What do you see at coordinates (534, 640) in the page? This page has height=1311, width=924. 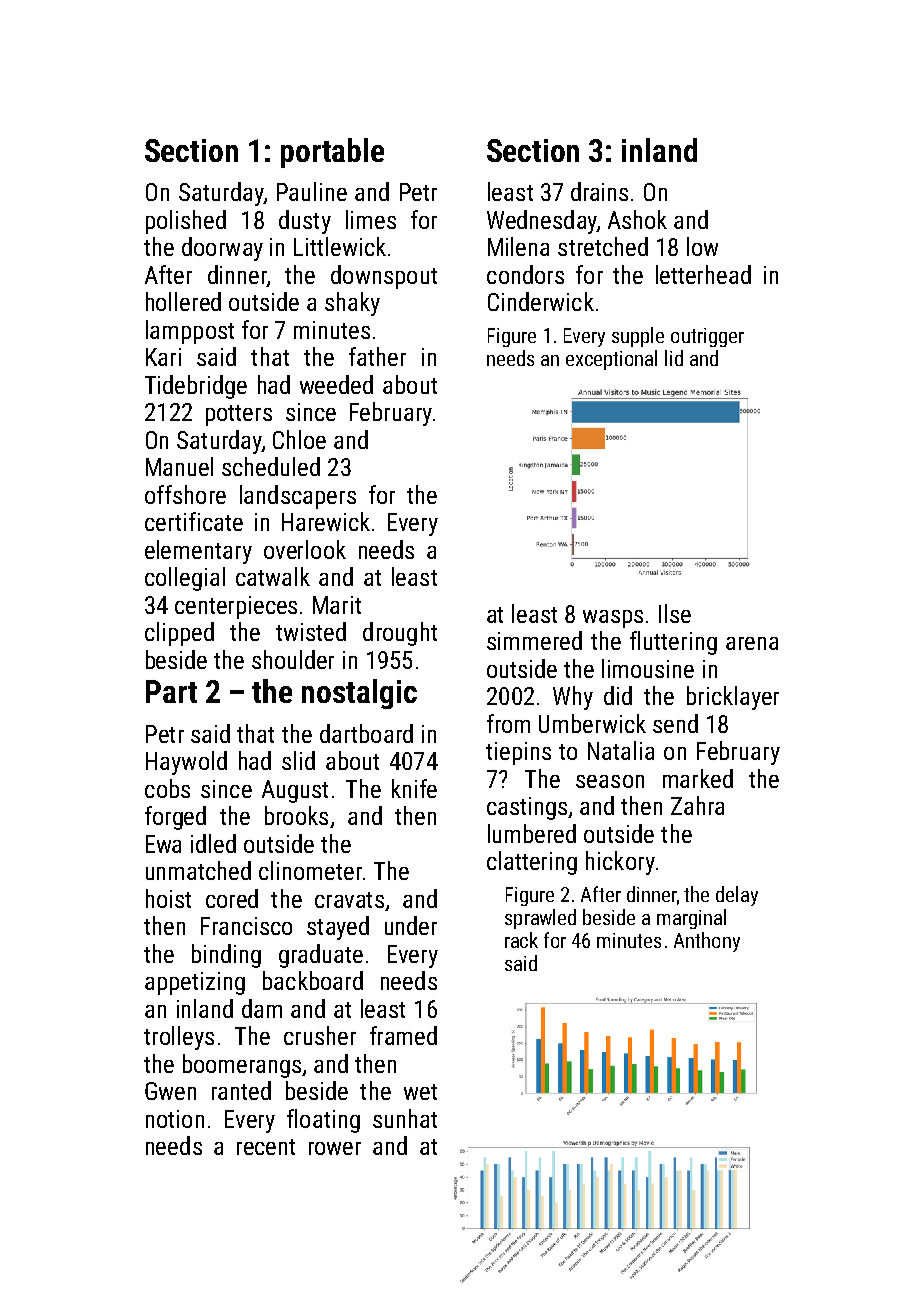 I see `simmered` at bounding box center [534, 640].
